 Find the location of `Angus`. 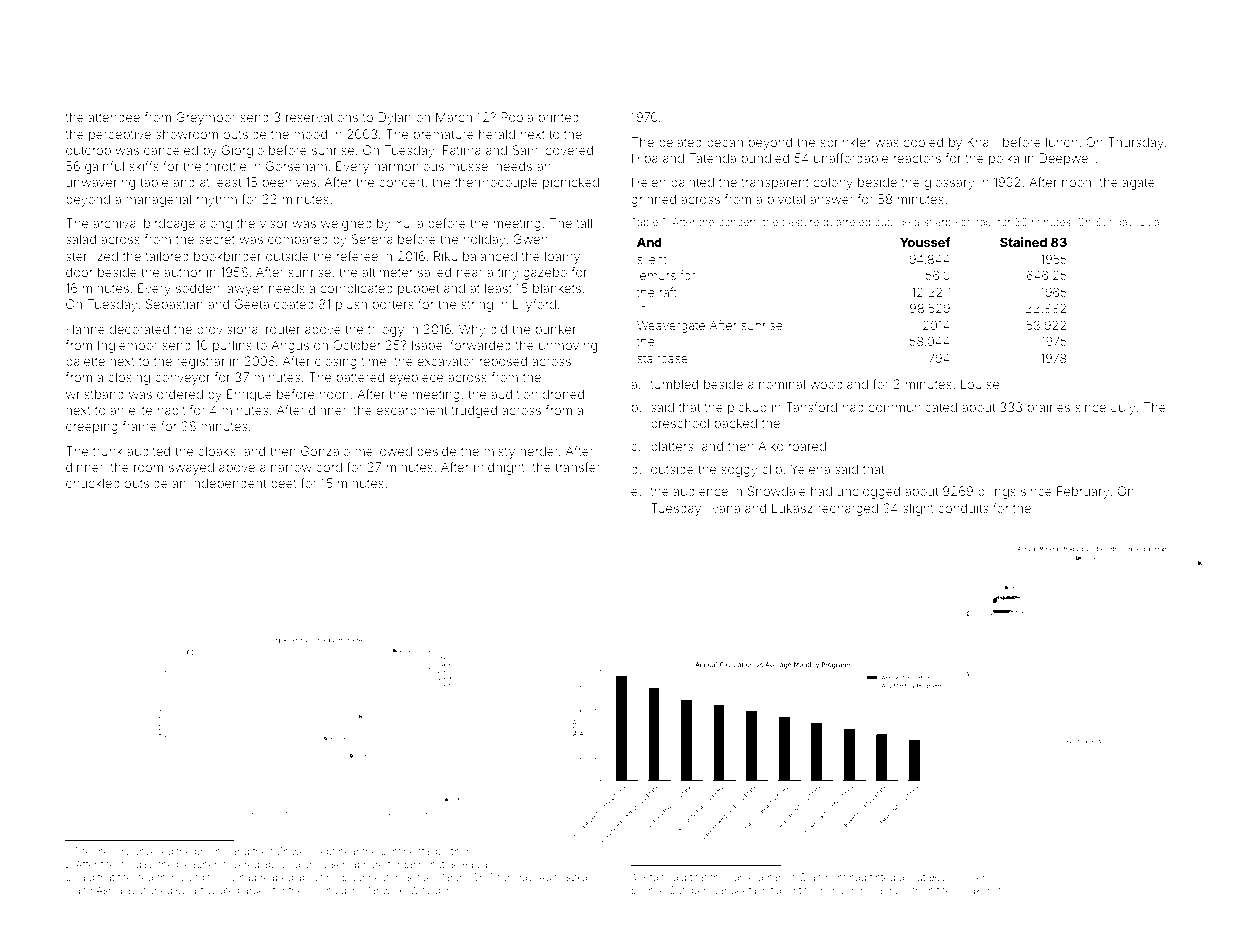

Angus is located at coordinates (290, 346).
